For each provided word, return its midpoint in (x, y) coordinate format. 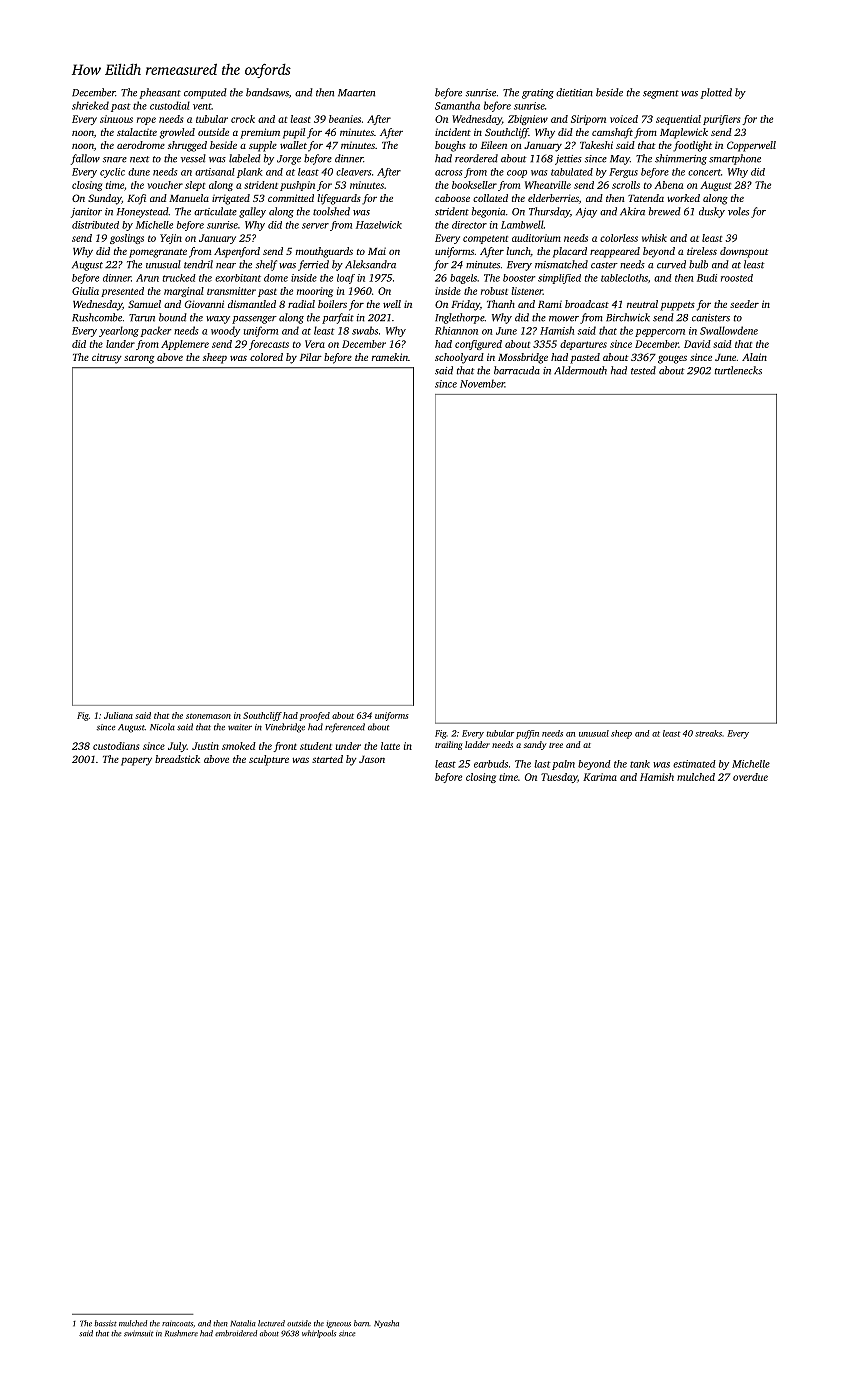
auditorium (536, 238)
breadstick (177, 759)
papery (136, 761)
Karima (600, 777)
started (327, 759)
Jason (372, 759)
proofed (315, 716)
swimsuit (138, 1333)
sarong (139, 359)
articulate (215, 211)
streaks (708, 733)
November (482, 383)
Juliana (118, 715)
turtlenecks (738, 370)
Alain (754, 357)
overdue (750, 777)
